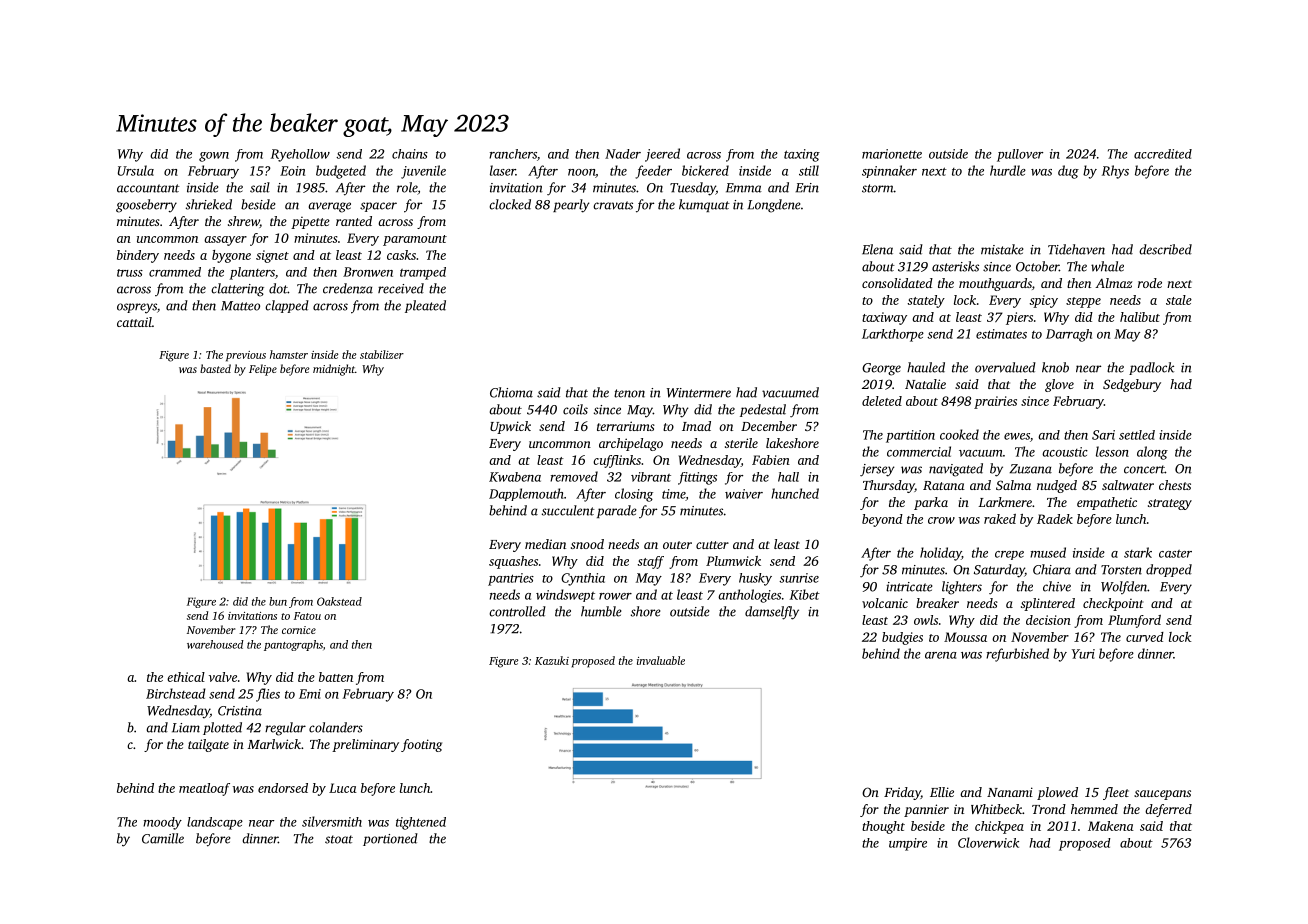  Describe the element at coordinates (1020, 155) in the screenshot. I see `pullover` at that location.
